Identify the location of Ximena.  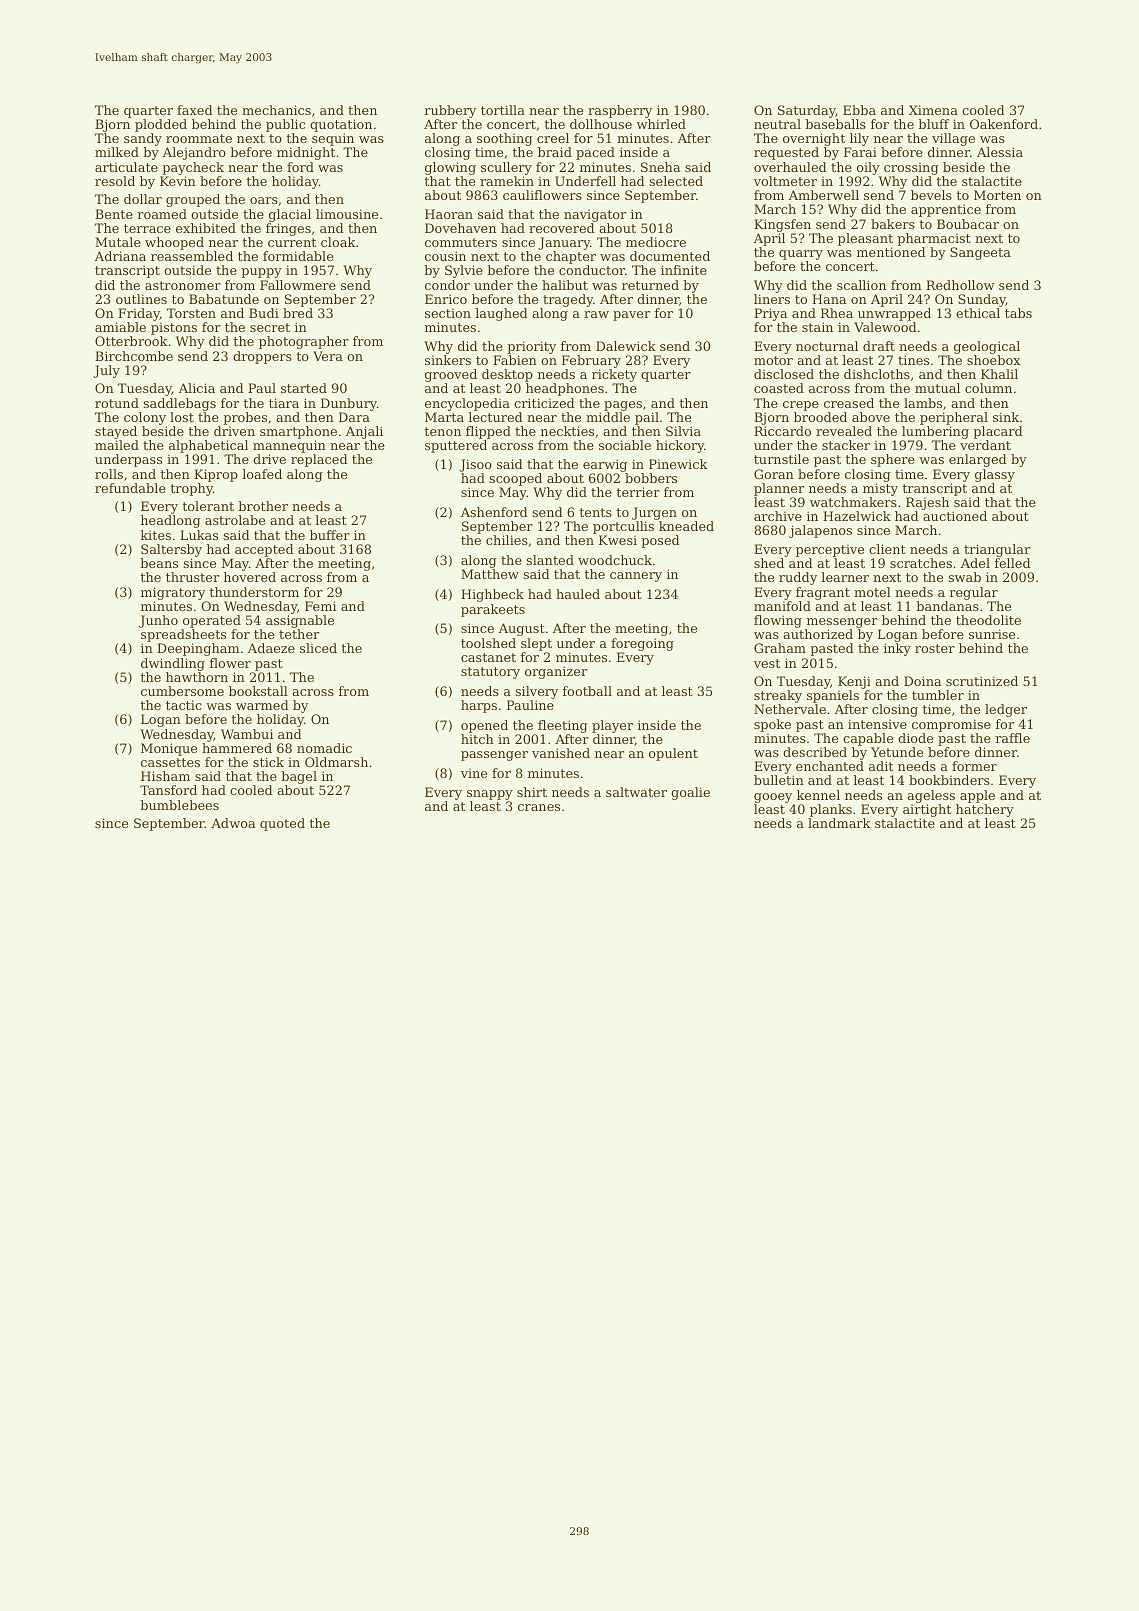
(933, 110).
